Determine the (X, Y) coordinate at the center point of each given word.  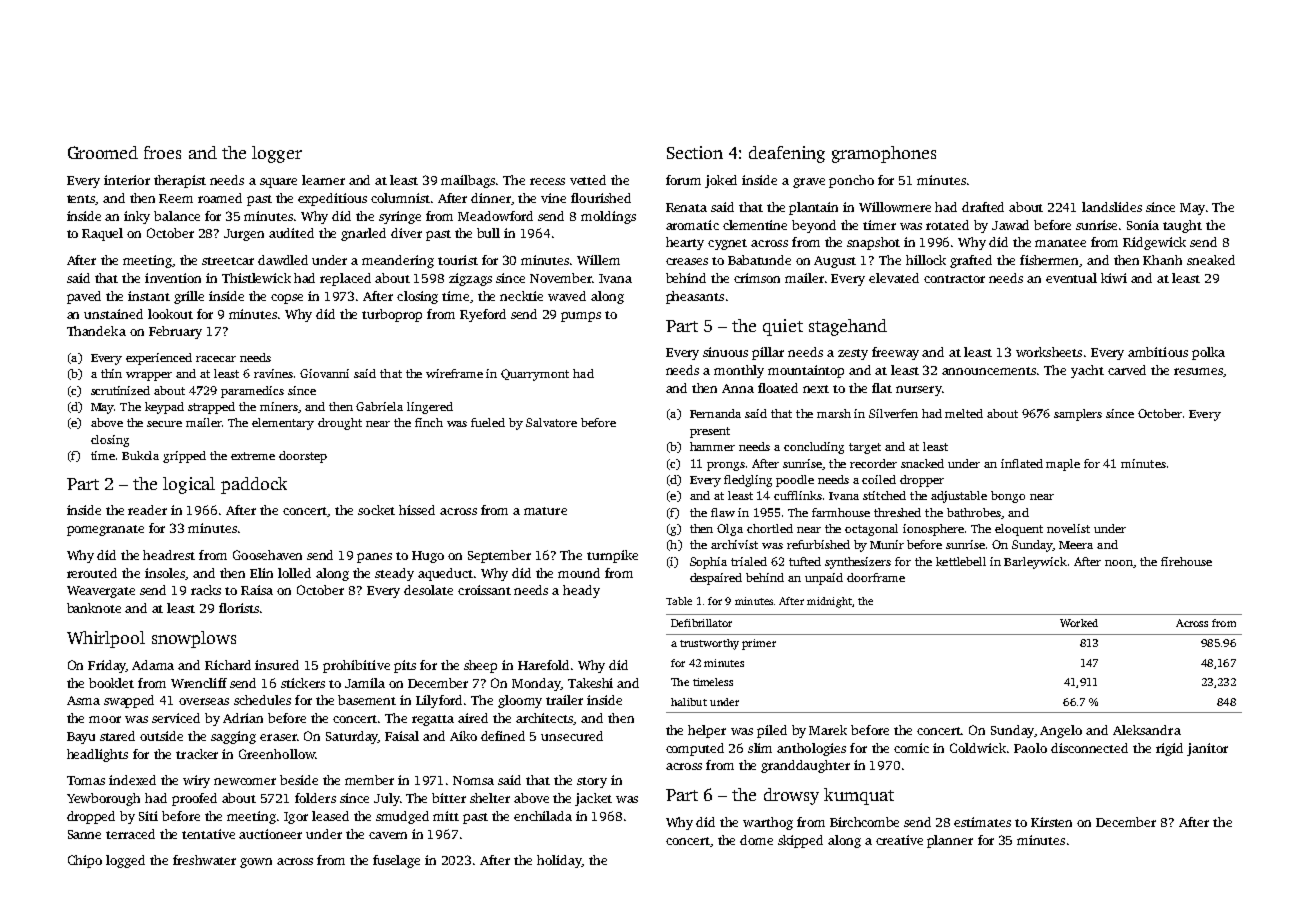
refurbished (818, 544)
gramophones (884, 154)
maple (1063, 465)
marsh (834, 413)
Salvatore (551, 422)
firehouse (1186, 561)
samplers (1078, 415)
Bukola (140, 455)
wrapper (149, 376)
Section (695, 152)
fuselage (396, 861)
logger (277, 154)
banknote (94, 608)
